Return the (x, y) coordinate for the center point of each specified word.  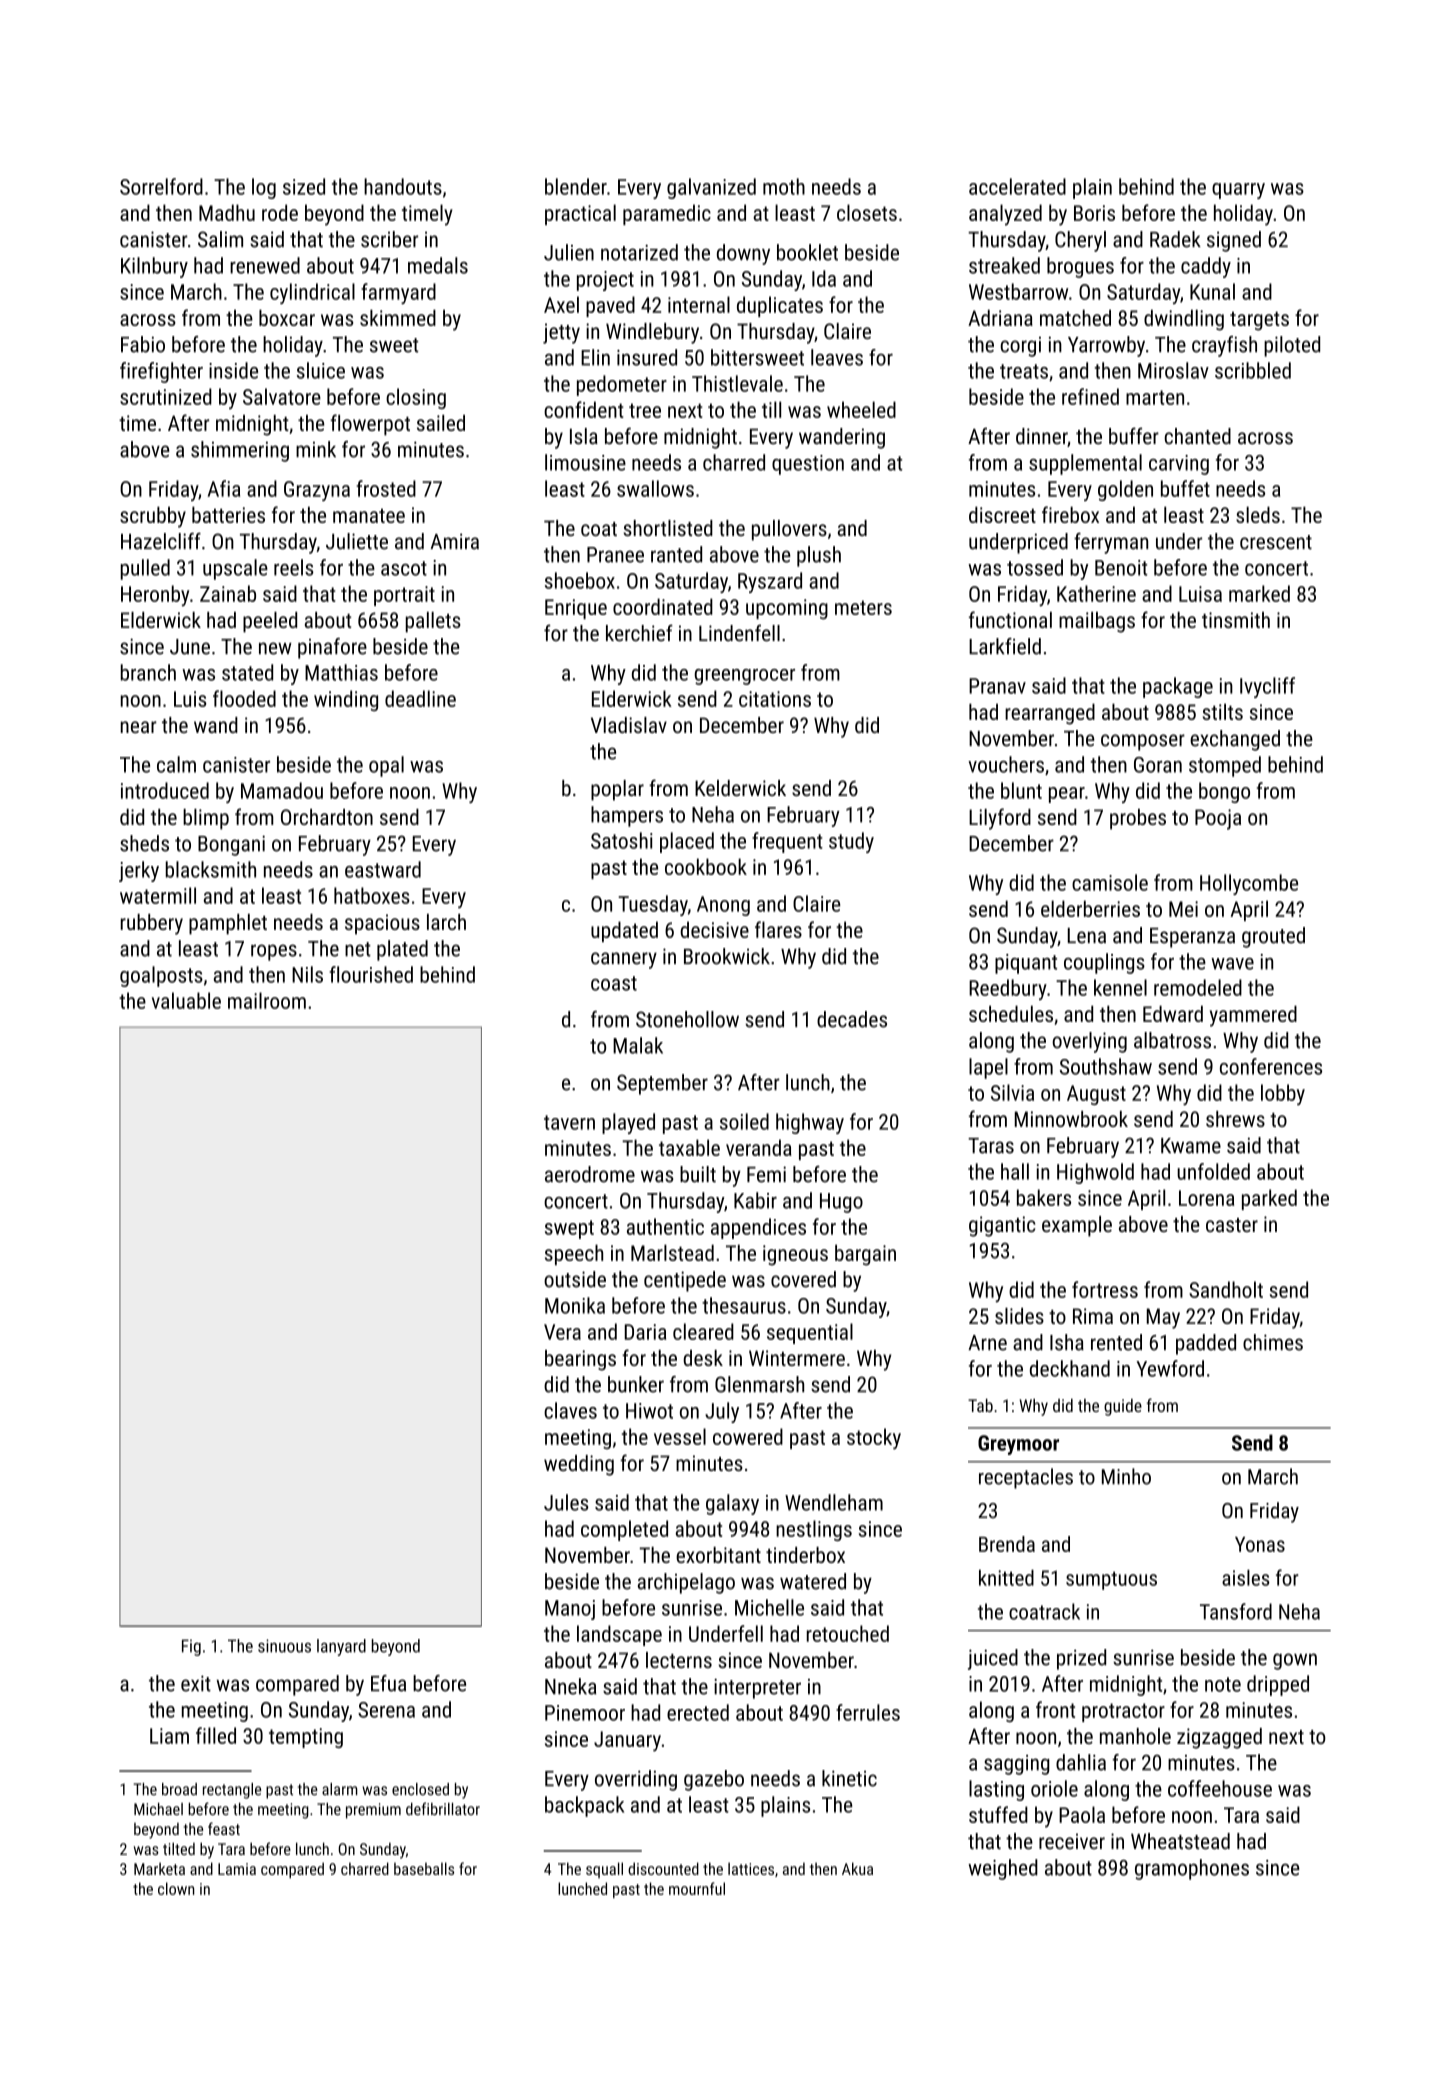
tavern (569, 1122)
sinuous (284, 1646)
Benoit (1121, 568)
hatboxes (372, 895)
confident (584, 409)
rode (280, 212)
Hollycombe (1249, 884)
